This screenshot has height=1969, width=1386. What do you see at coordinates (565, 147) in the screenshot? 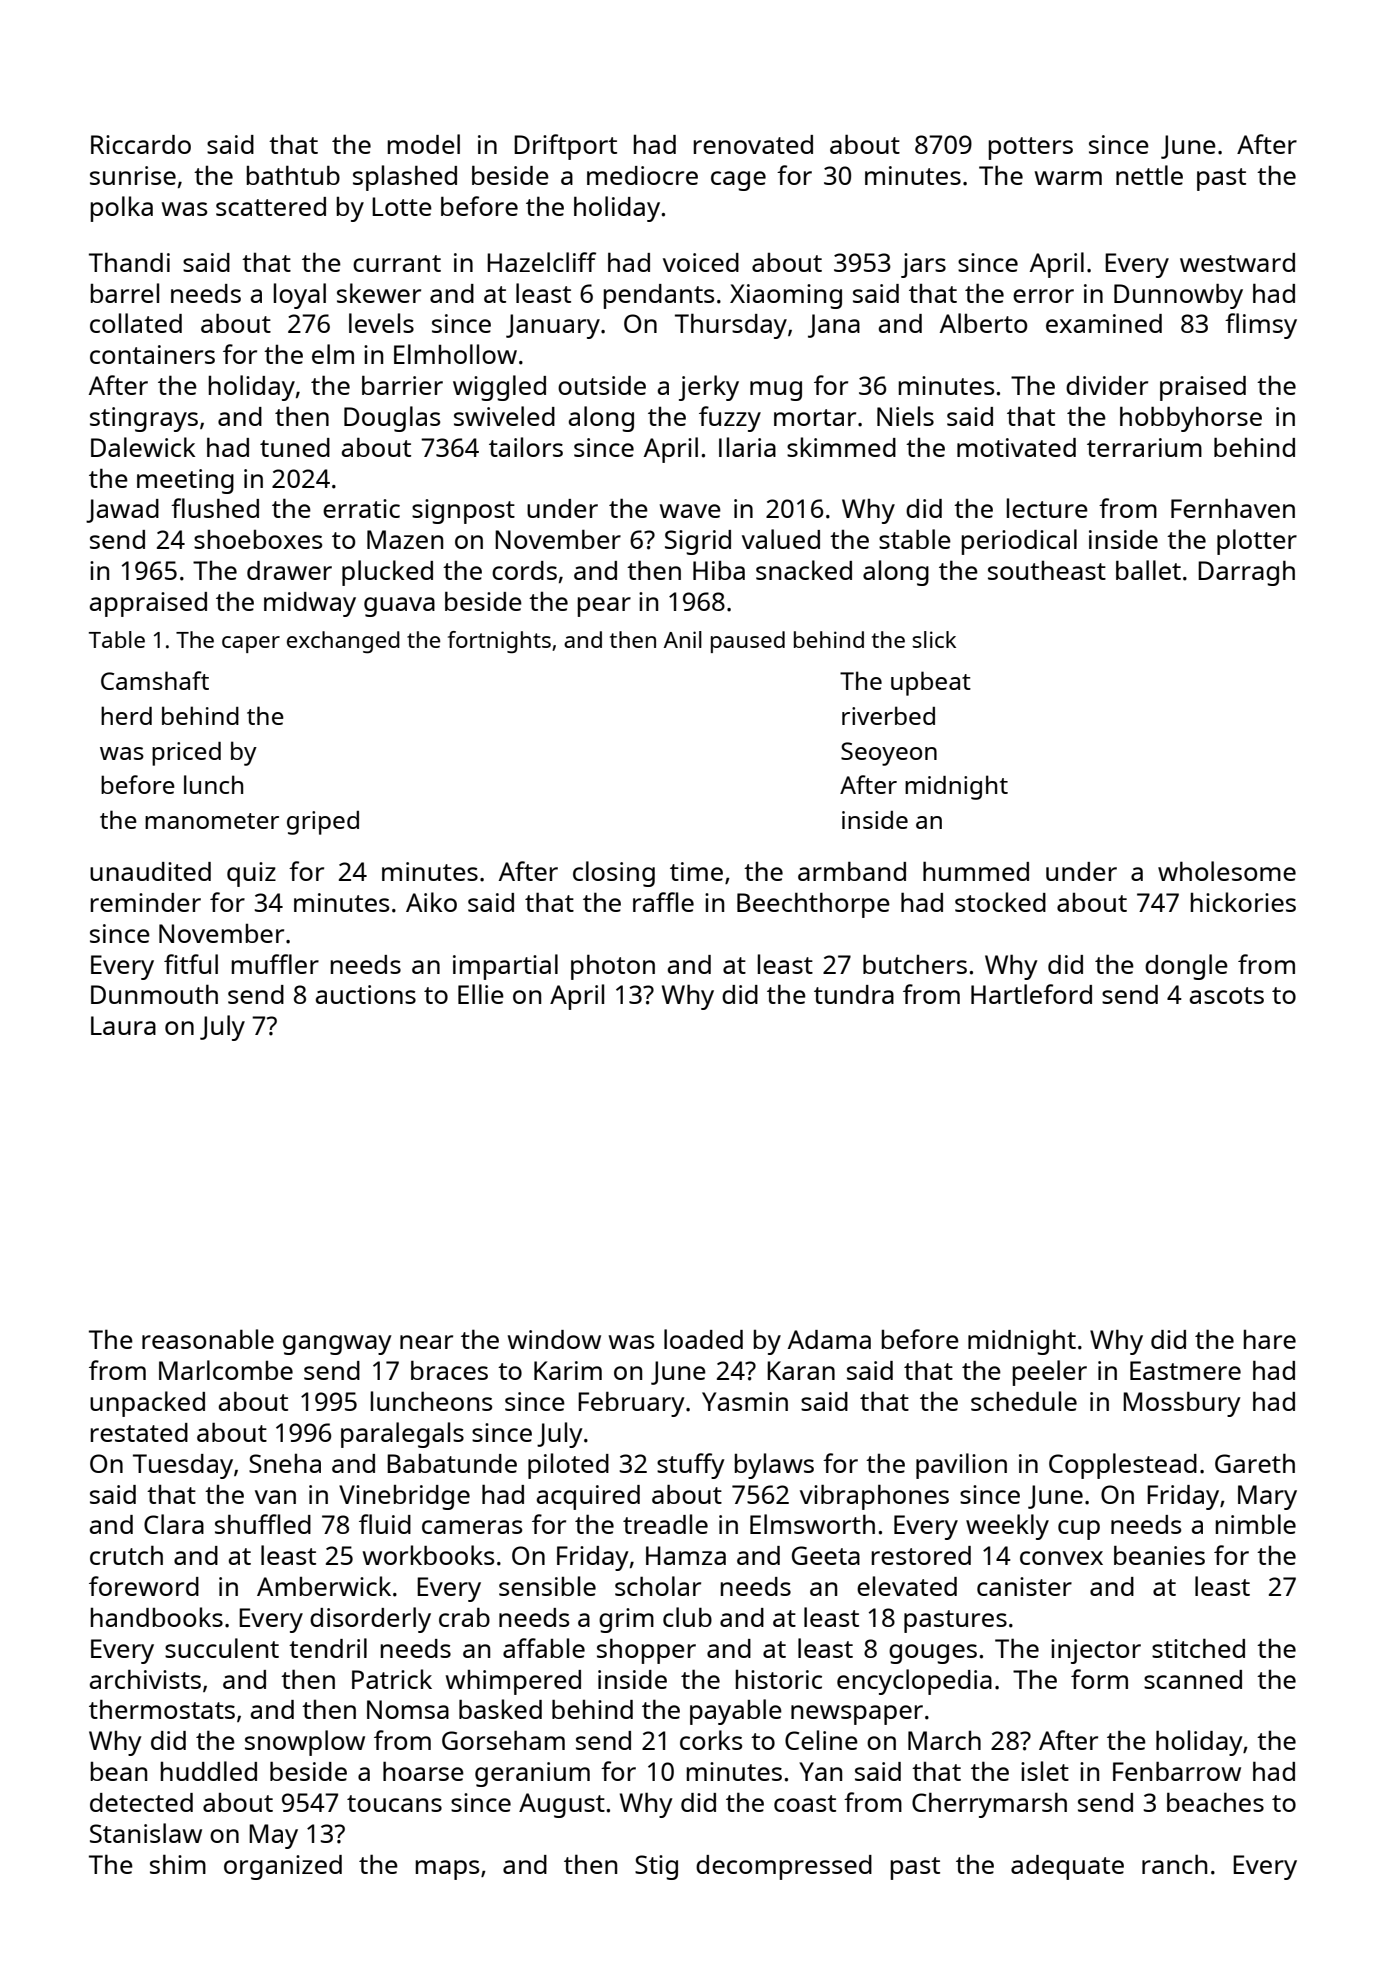
I see `Driftport` at bounding box center [565, 147].
